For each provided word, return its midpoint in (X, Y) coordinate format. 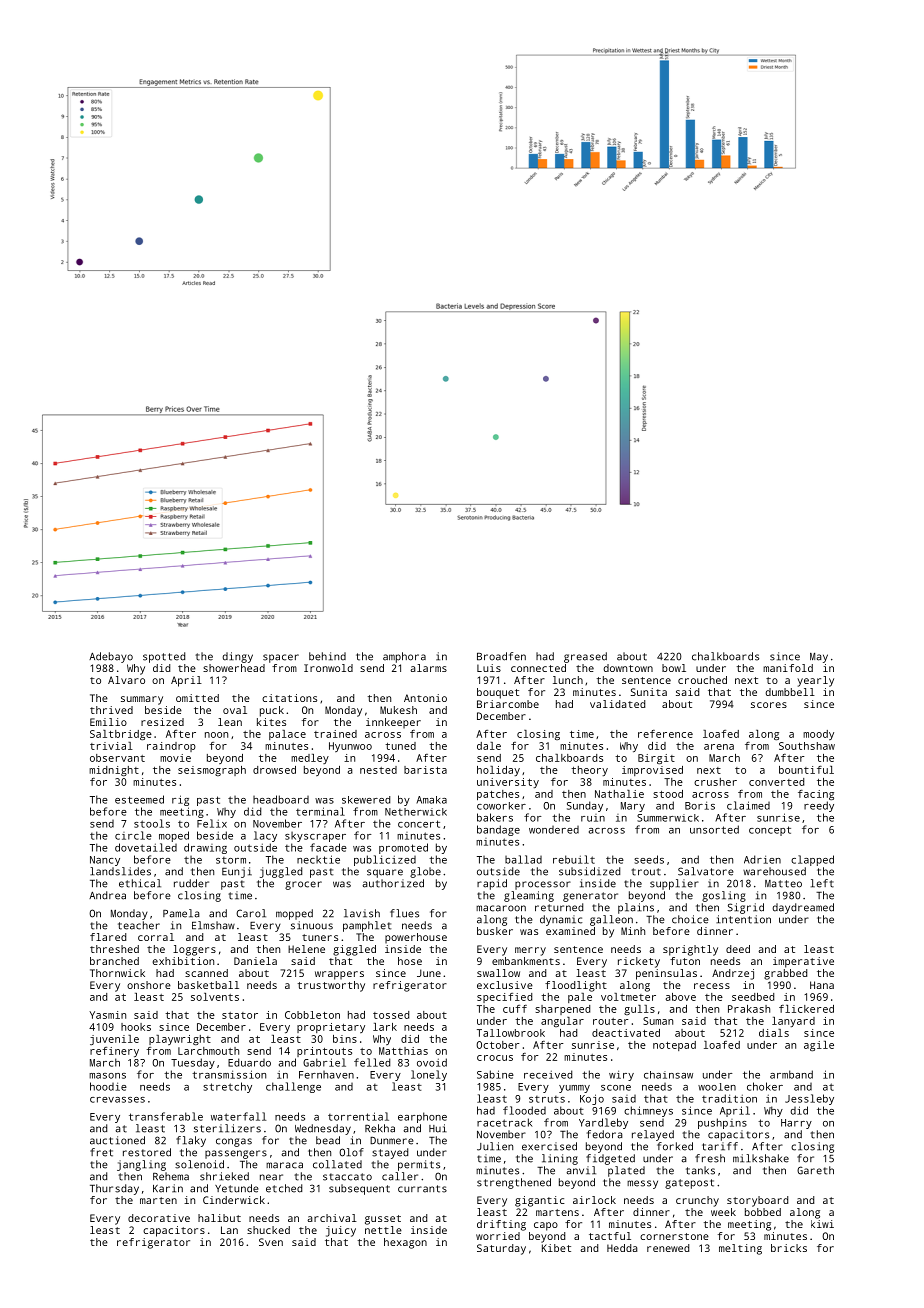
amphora (404, 657)
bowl (674, 668)
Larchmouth (208, 1051)
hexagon (405, 1243)
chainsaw (668, 1075)
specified (504, 998)
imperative (803, 962)
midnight (114, 771)
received (548, 1074)
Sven (271, 1242)
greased (585, 657)
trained (335, 734)
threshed (114, 949)
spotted (164, 657)
